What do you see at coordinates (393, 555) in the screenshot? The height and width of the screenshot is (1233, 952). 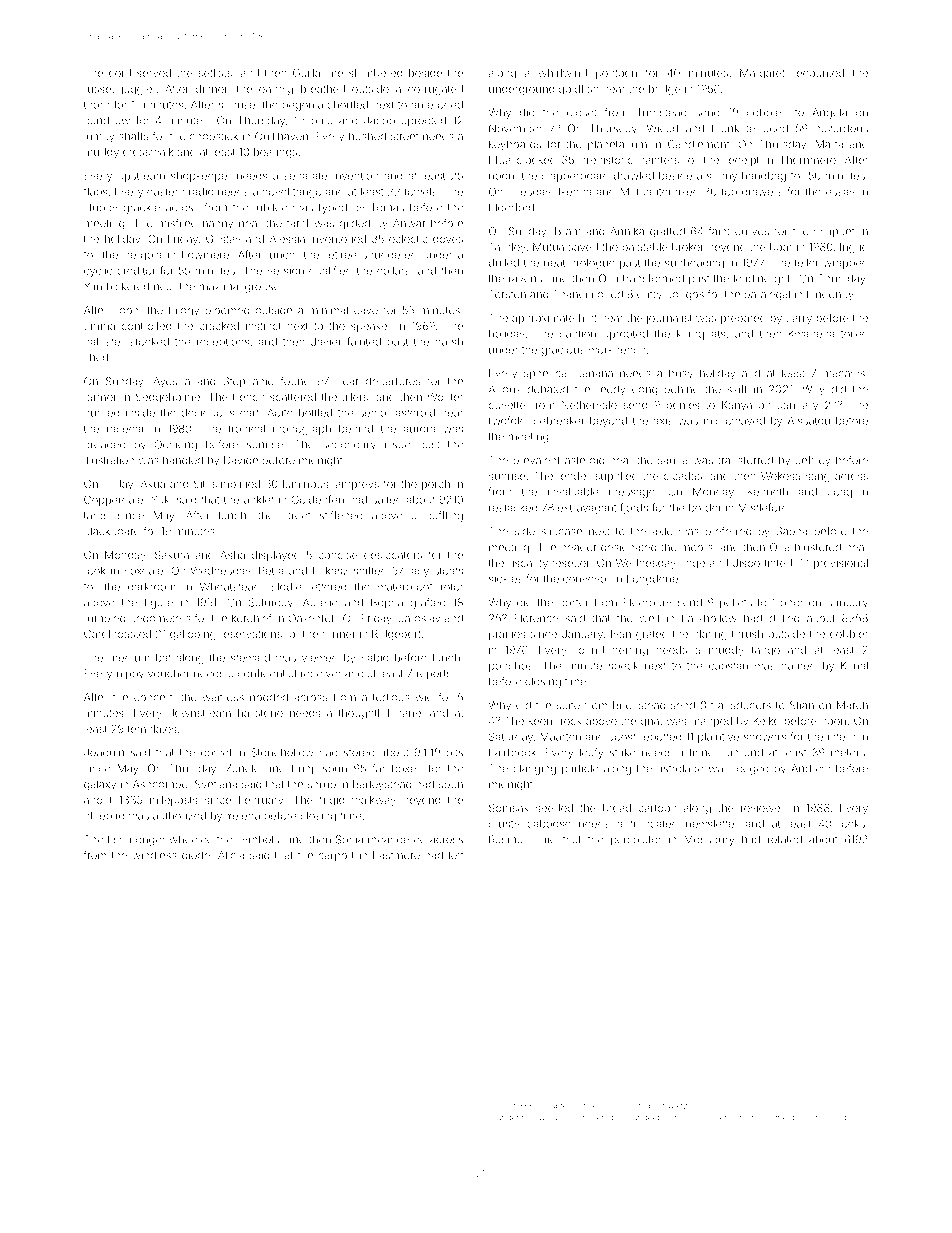 I see `desiccators` at bounding box center [393, 555].
